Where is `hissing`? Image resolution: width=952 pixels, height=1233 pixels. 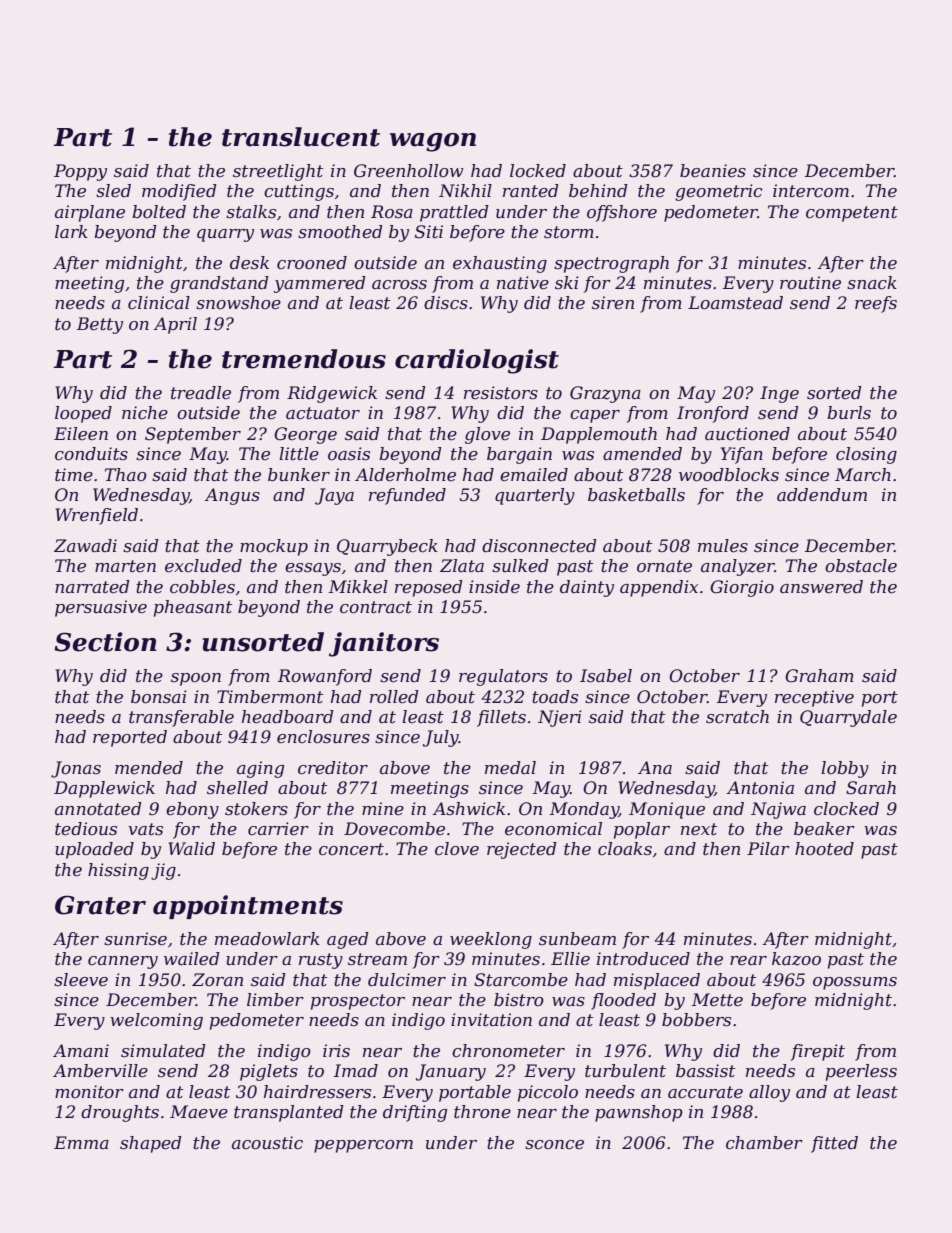 hissing is located at coordinates (118, 871).
